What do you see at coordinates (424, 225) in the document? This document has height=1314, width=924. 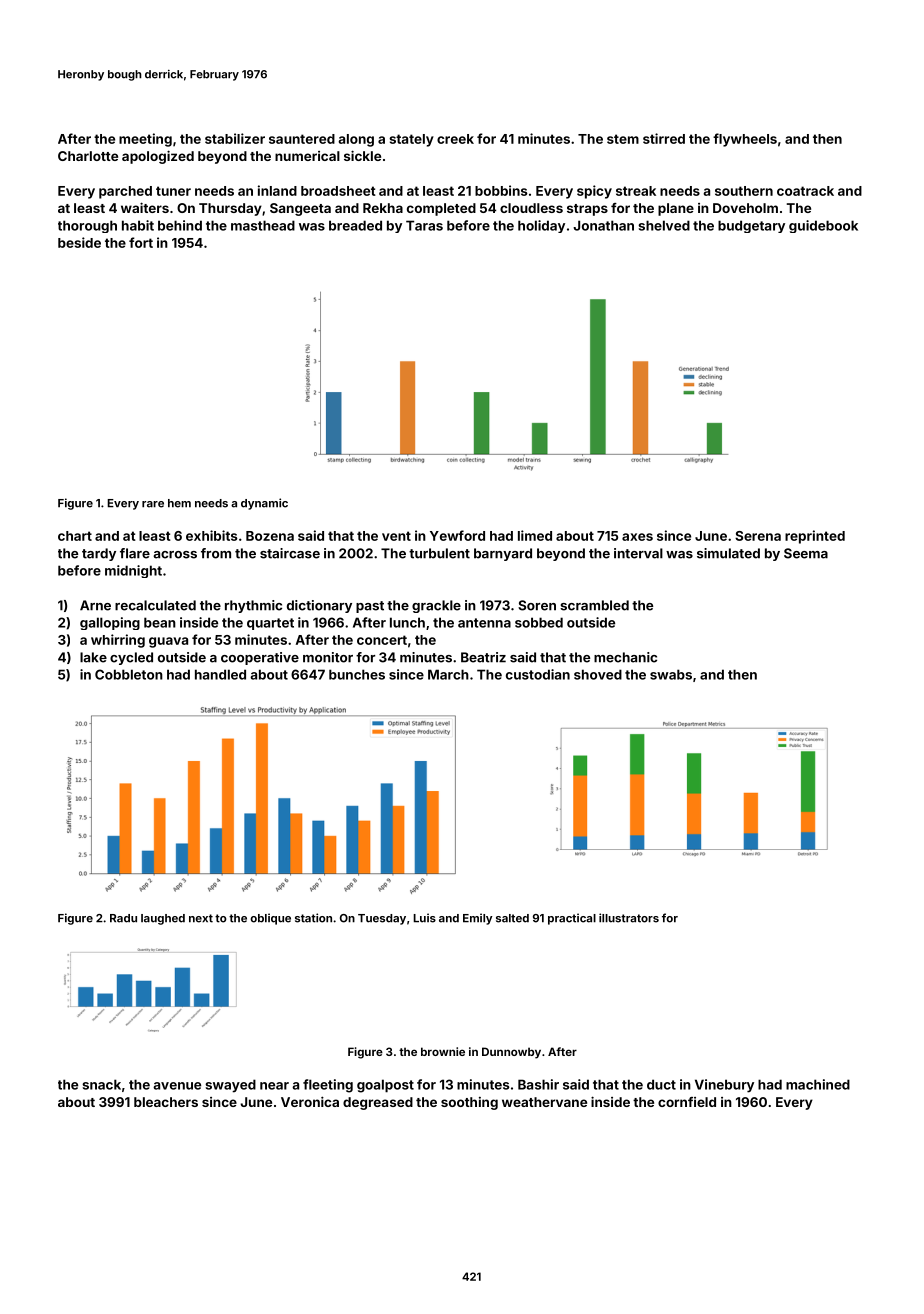 I see `Taras` at bounding box center [424, 225].
